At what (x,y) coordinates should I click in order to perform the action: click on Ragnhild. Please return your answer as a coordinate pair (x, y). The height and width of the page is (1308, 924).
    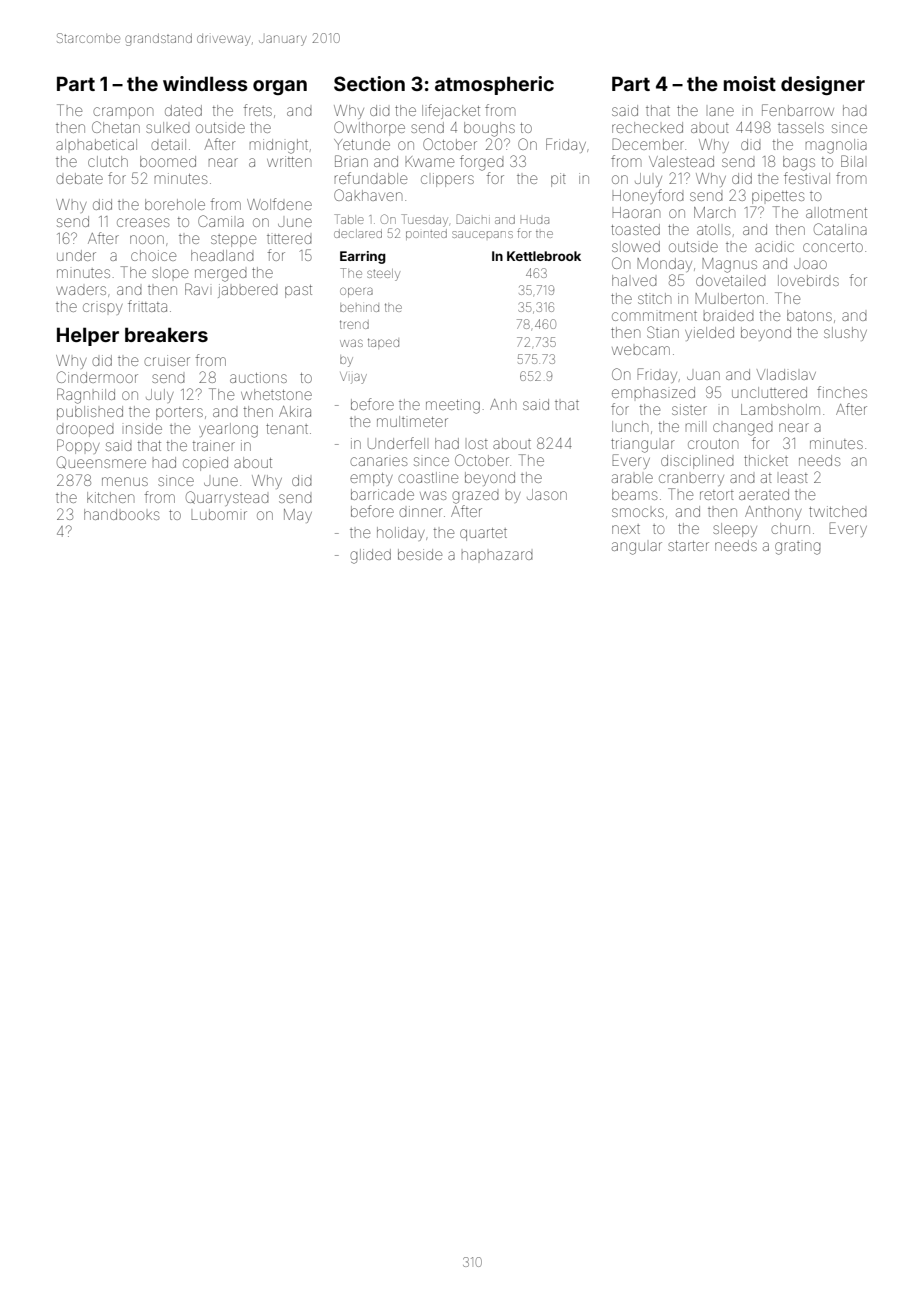
    Looking at the image, I should click on (86, 396).
